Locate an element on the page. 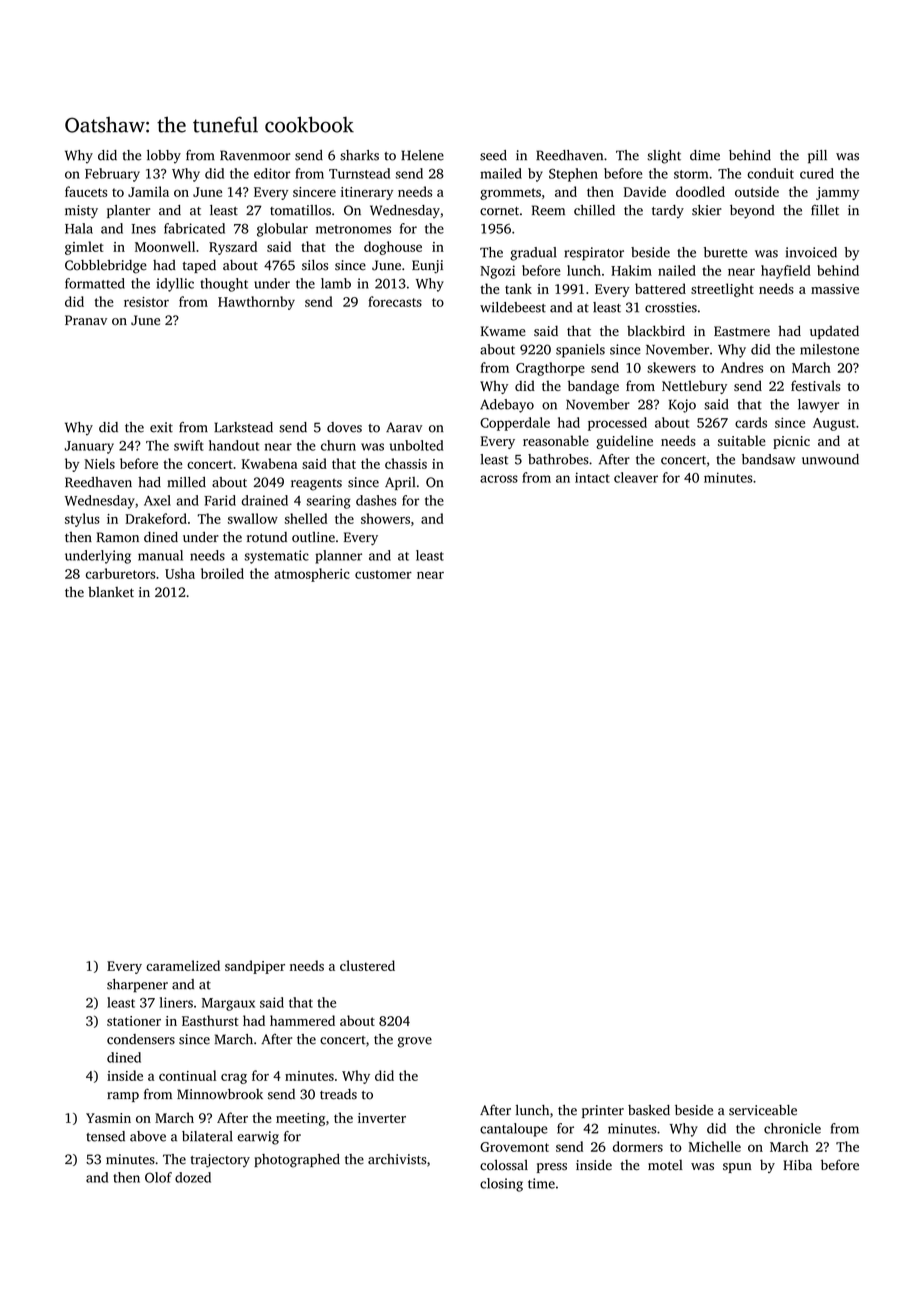 This document has width=924, height=1308. cleaver is located at coordinates (636, 477).
